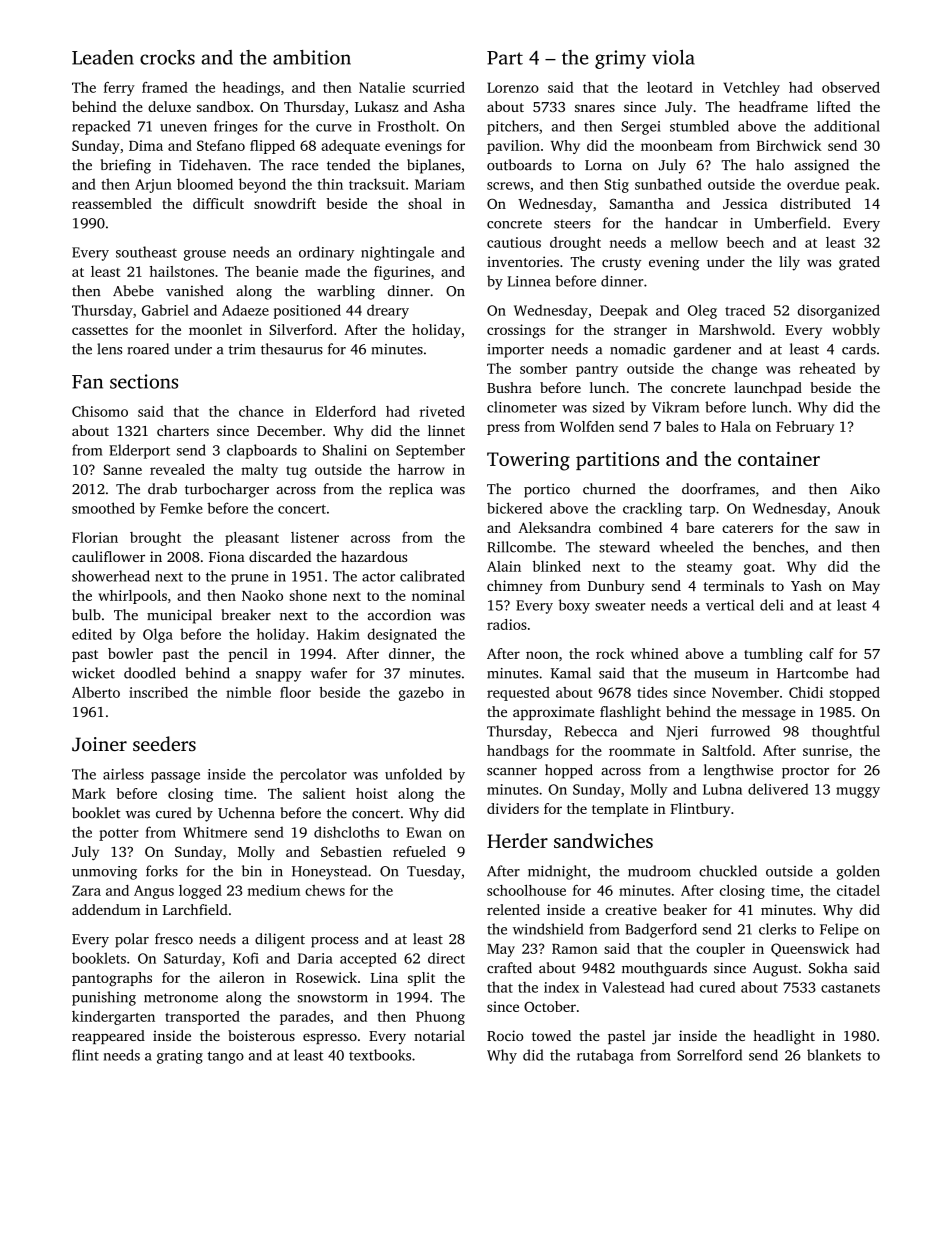 This screenshot has width=952, height=1233. I want to click on Rocio, so click(505, 1035).
